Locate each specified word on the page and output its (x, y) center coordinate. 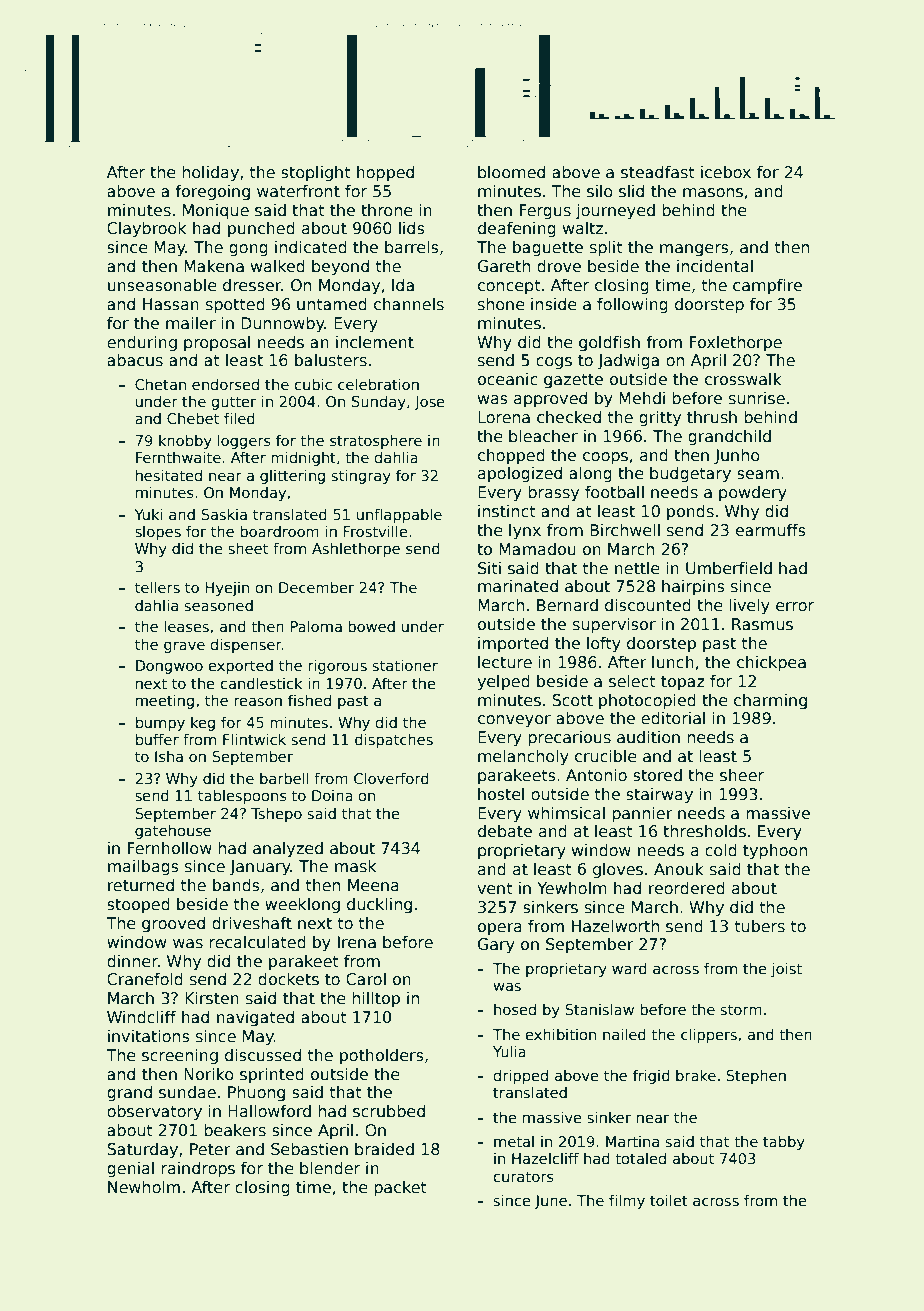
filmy (627, 1201)
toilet (669, 1200)
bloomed (511, 172)
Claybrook (146, 230)
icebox (726, 172)
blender (330, 1168)
